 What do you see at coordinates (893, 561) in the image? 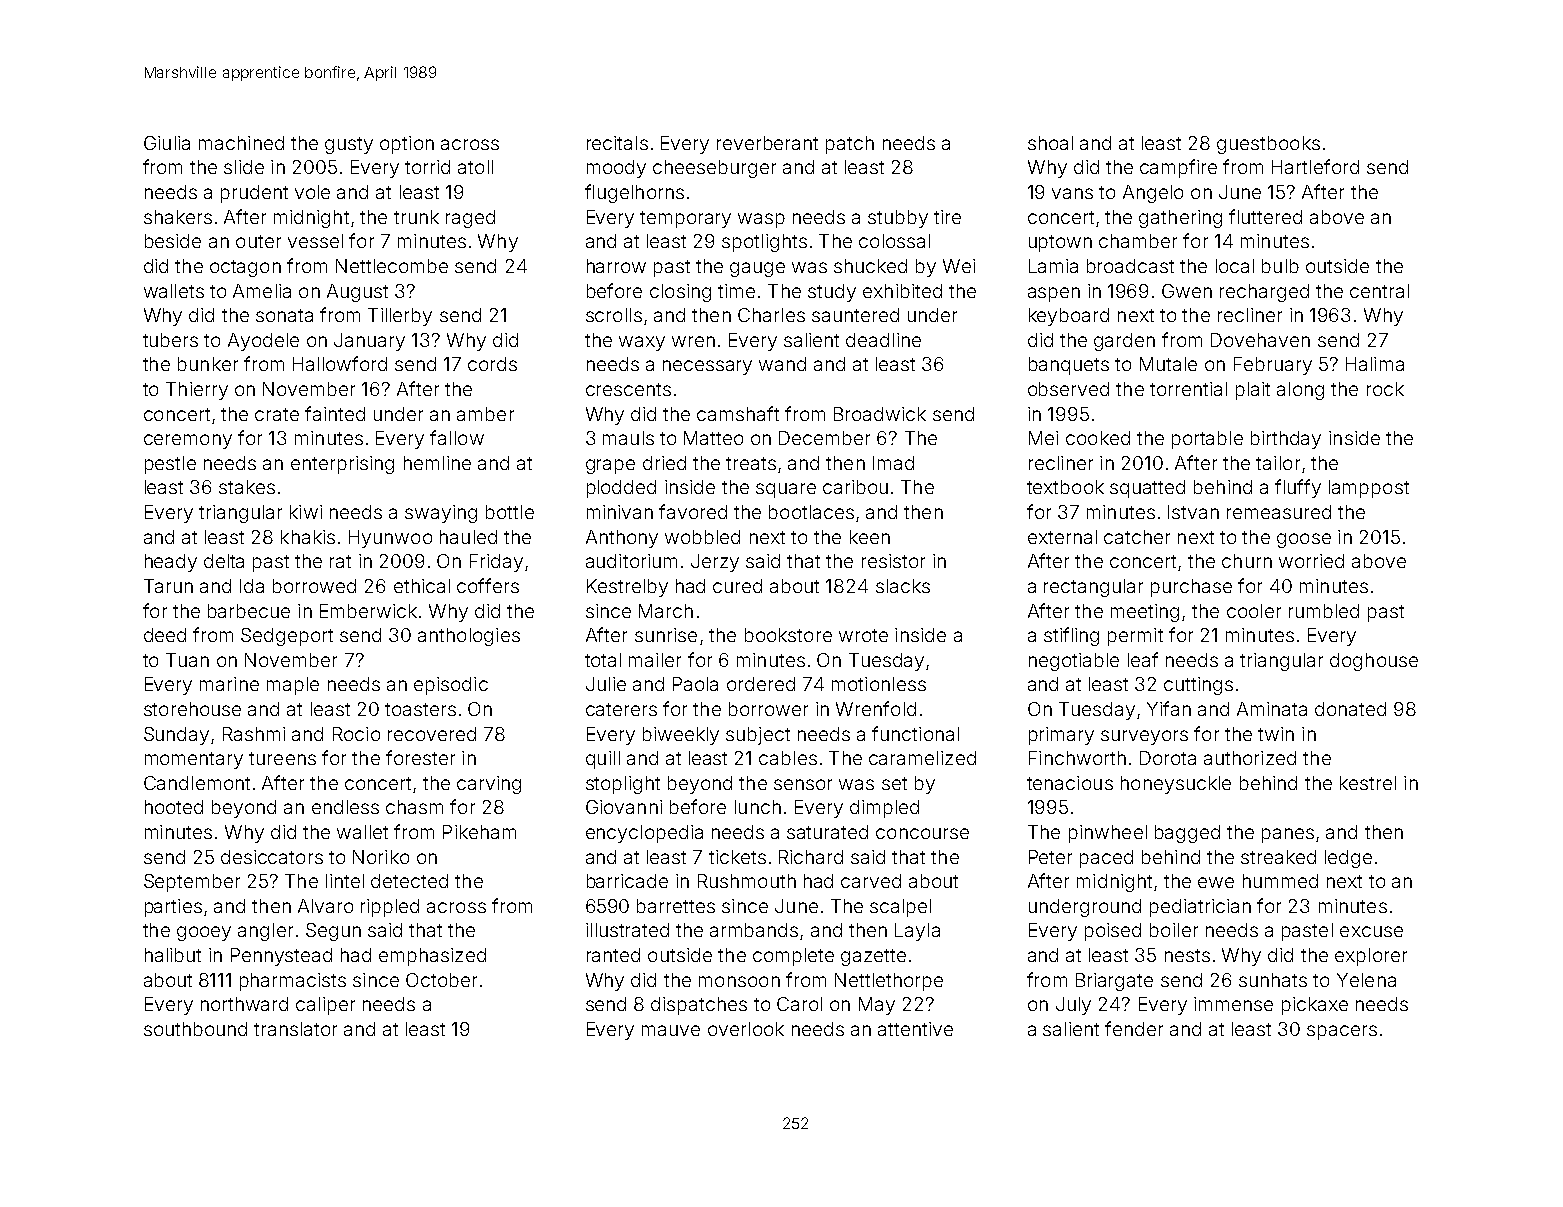
I see `resistor` at bounding box center [893, 561].
